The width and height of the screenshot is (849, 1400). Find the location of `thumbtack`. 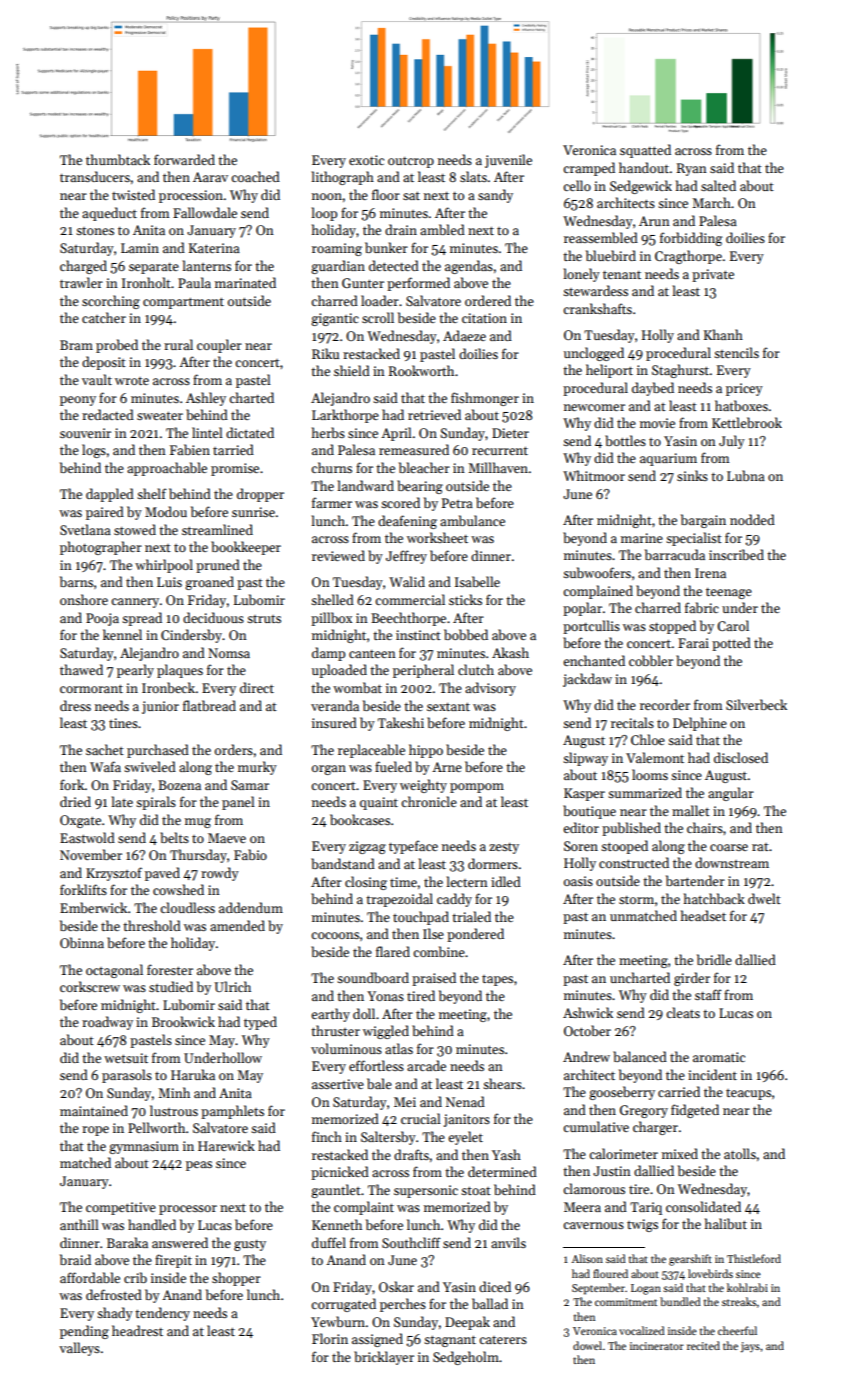

thumbtack is located at coordinates (118, 159).
